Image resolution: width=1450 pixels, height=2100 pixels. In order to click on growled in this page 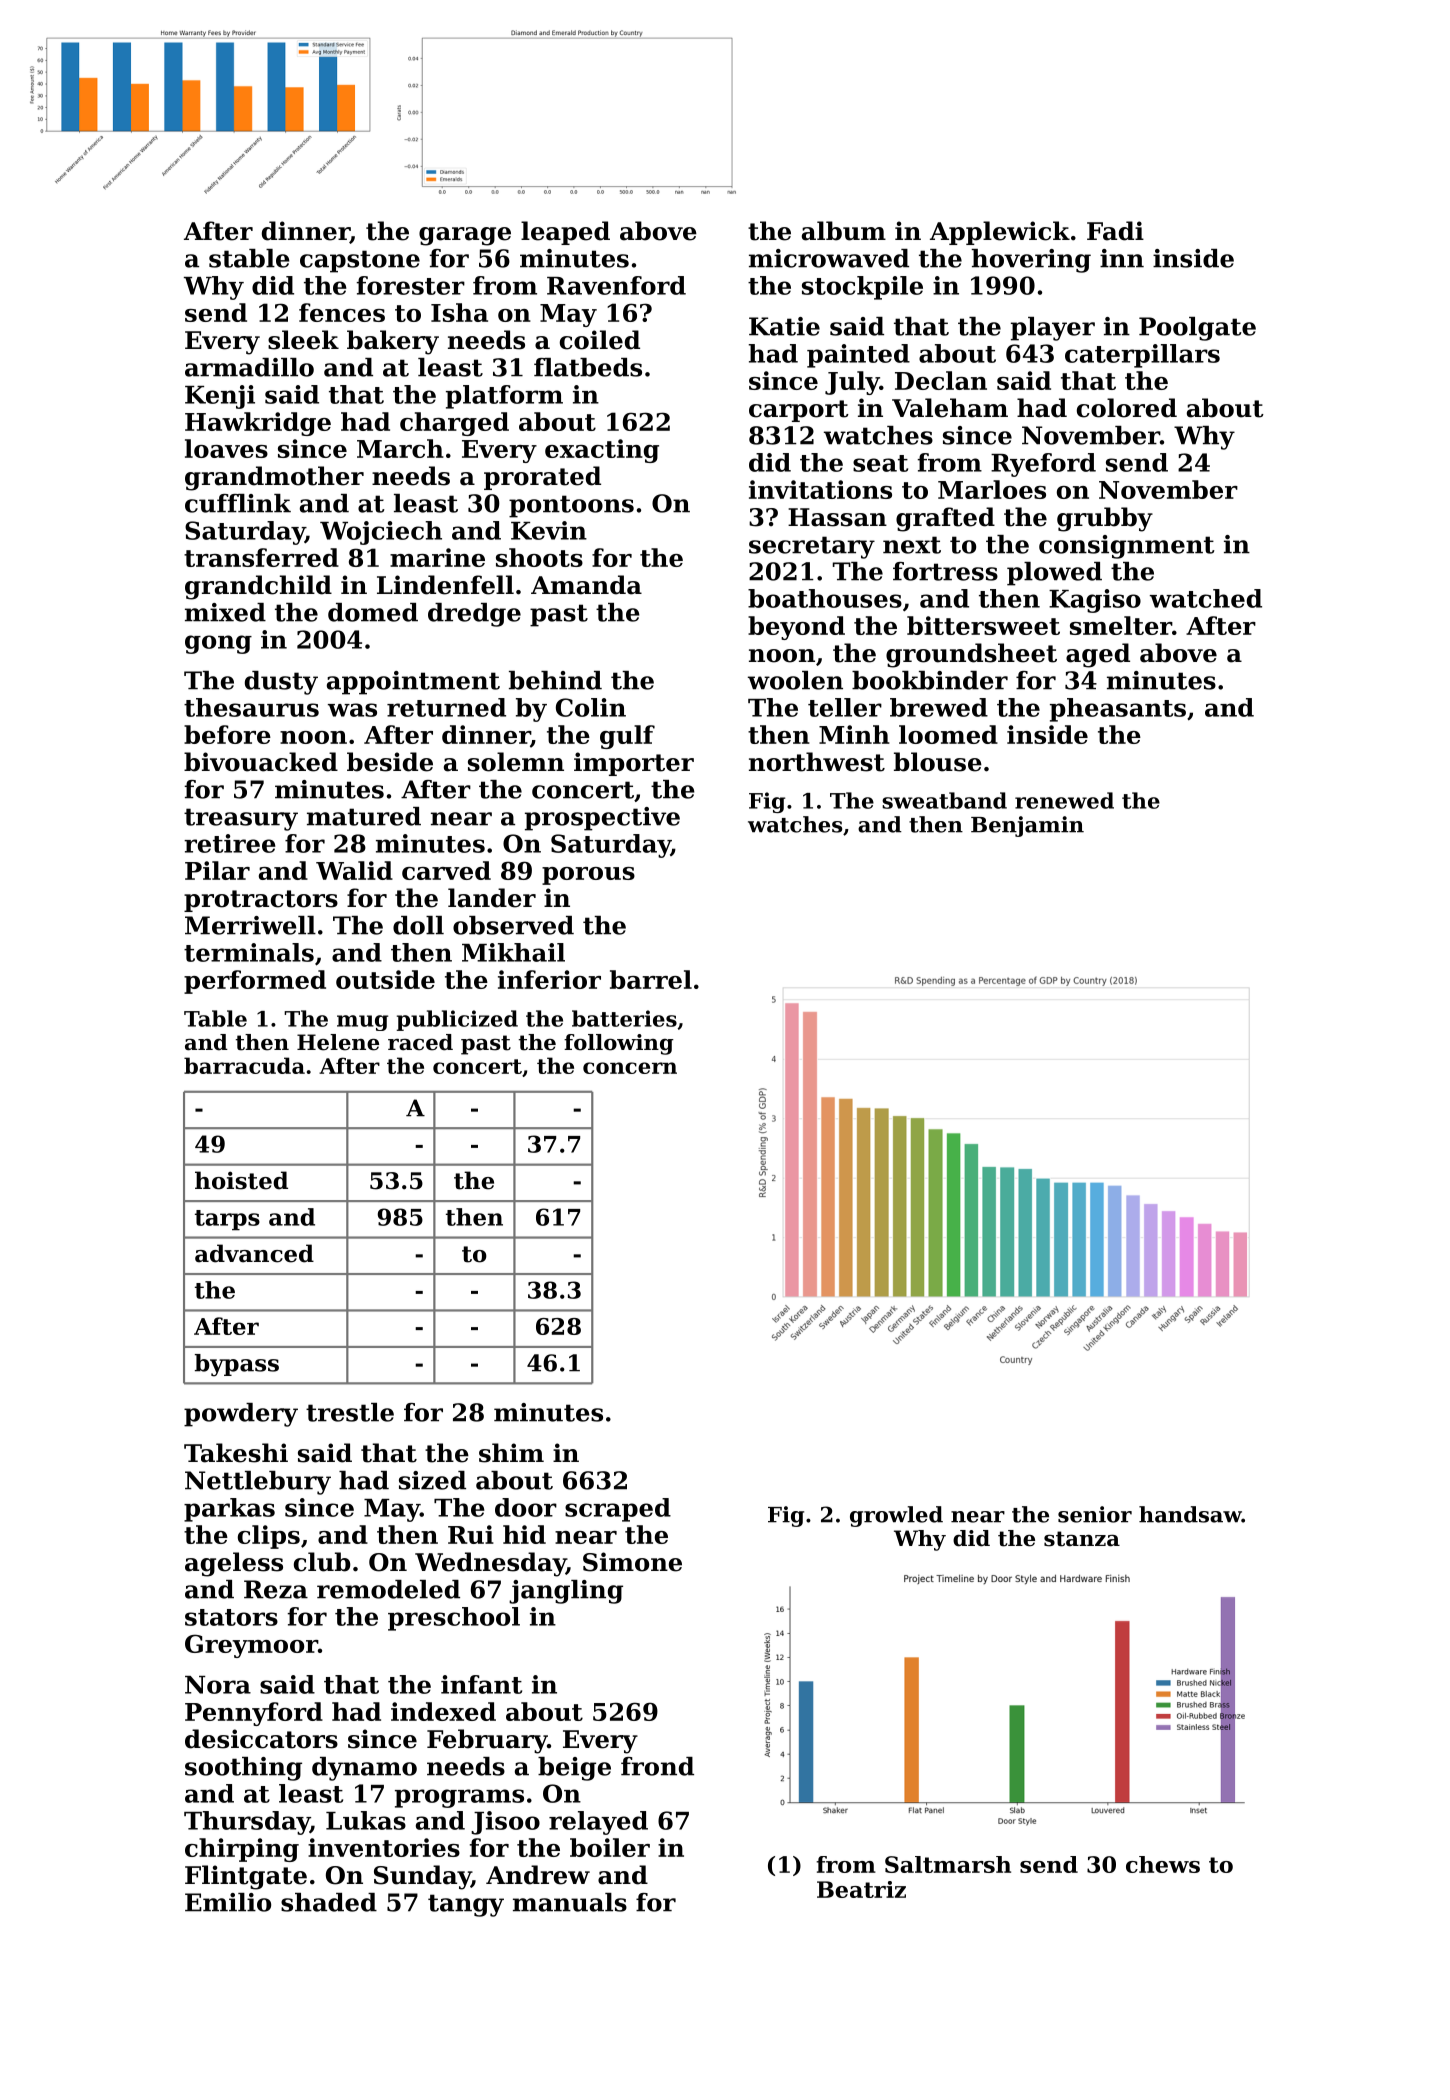, I will do `click(896, 1516)`.
